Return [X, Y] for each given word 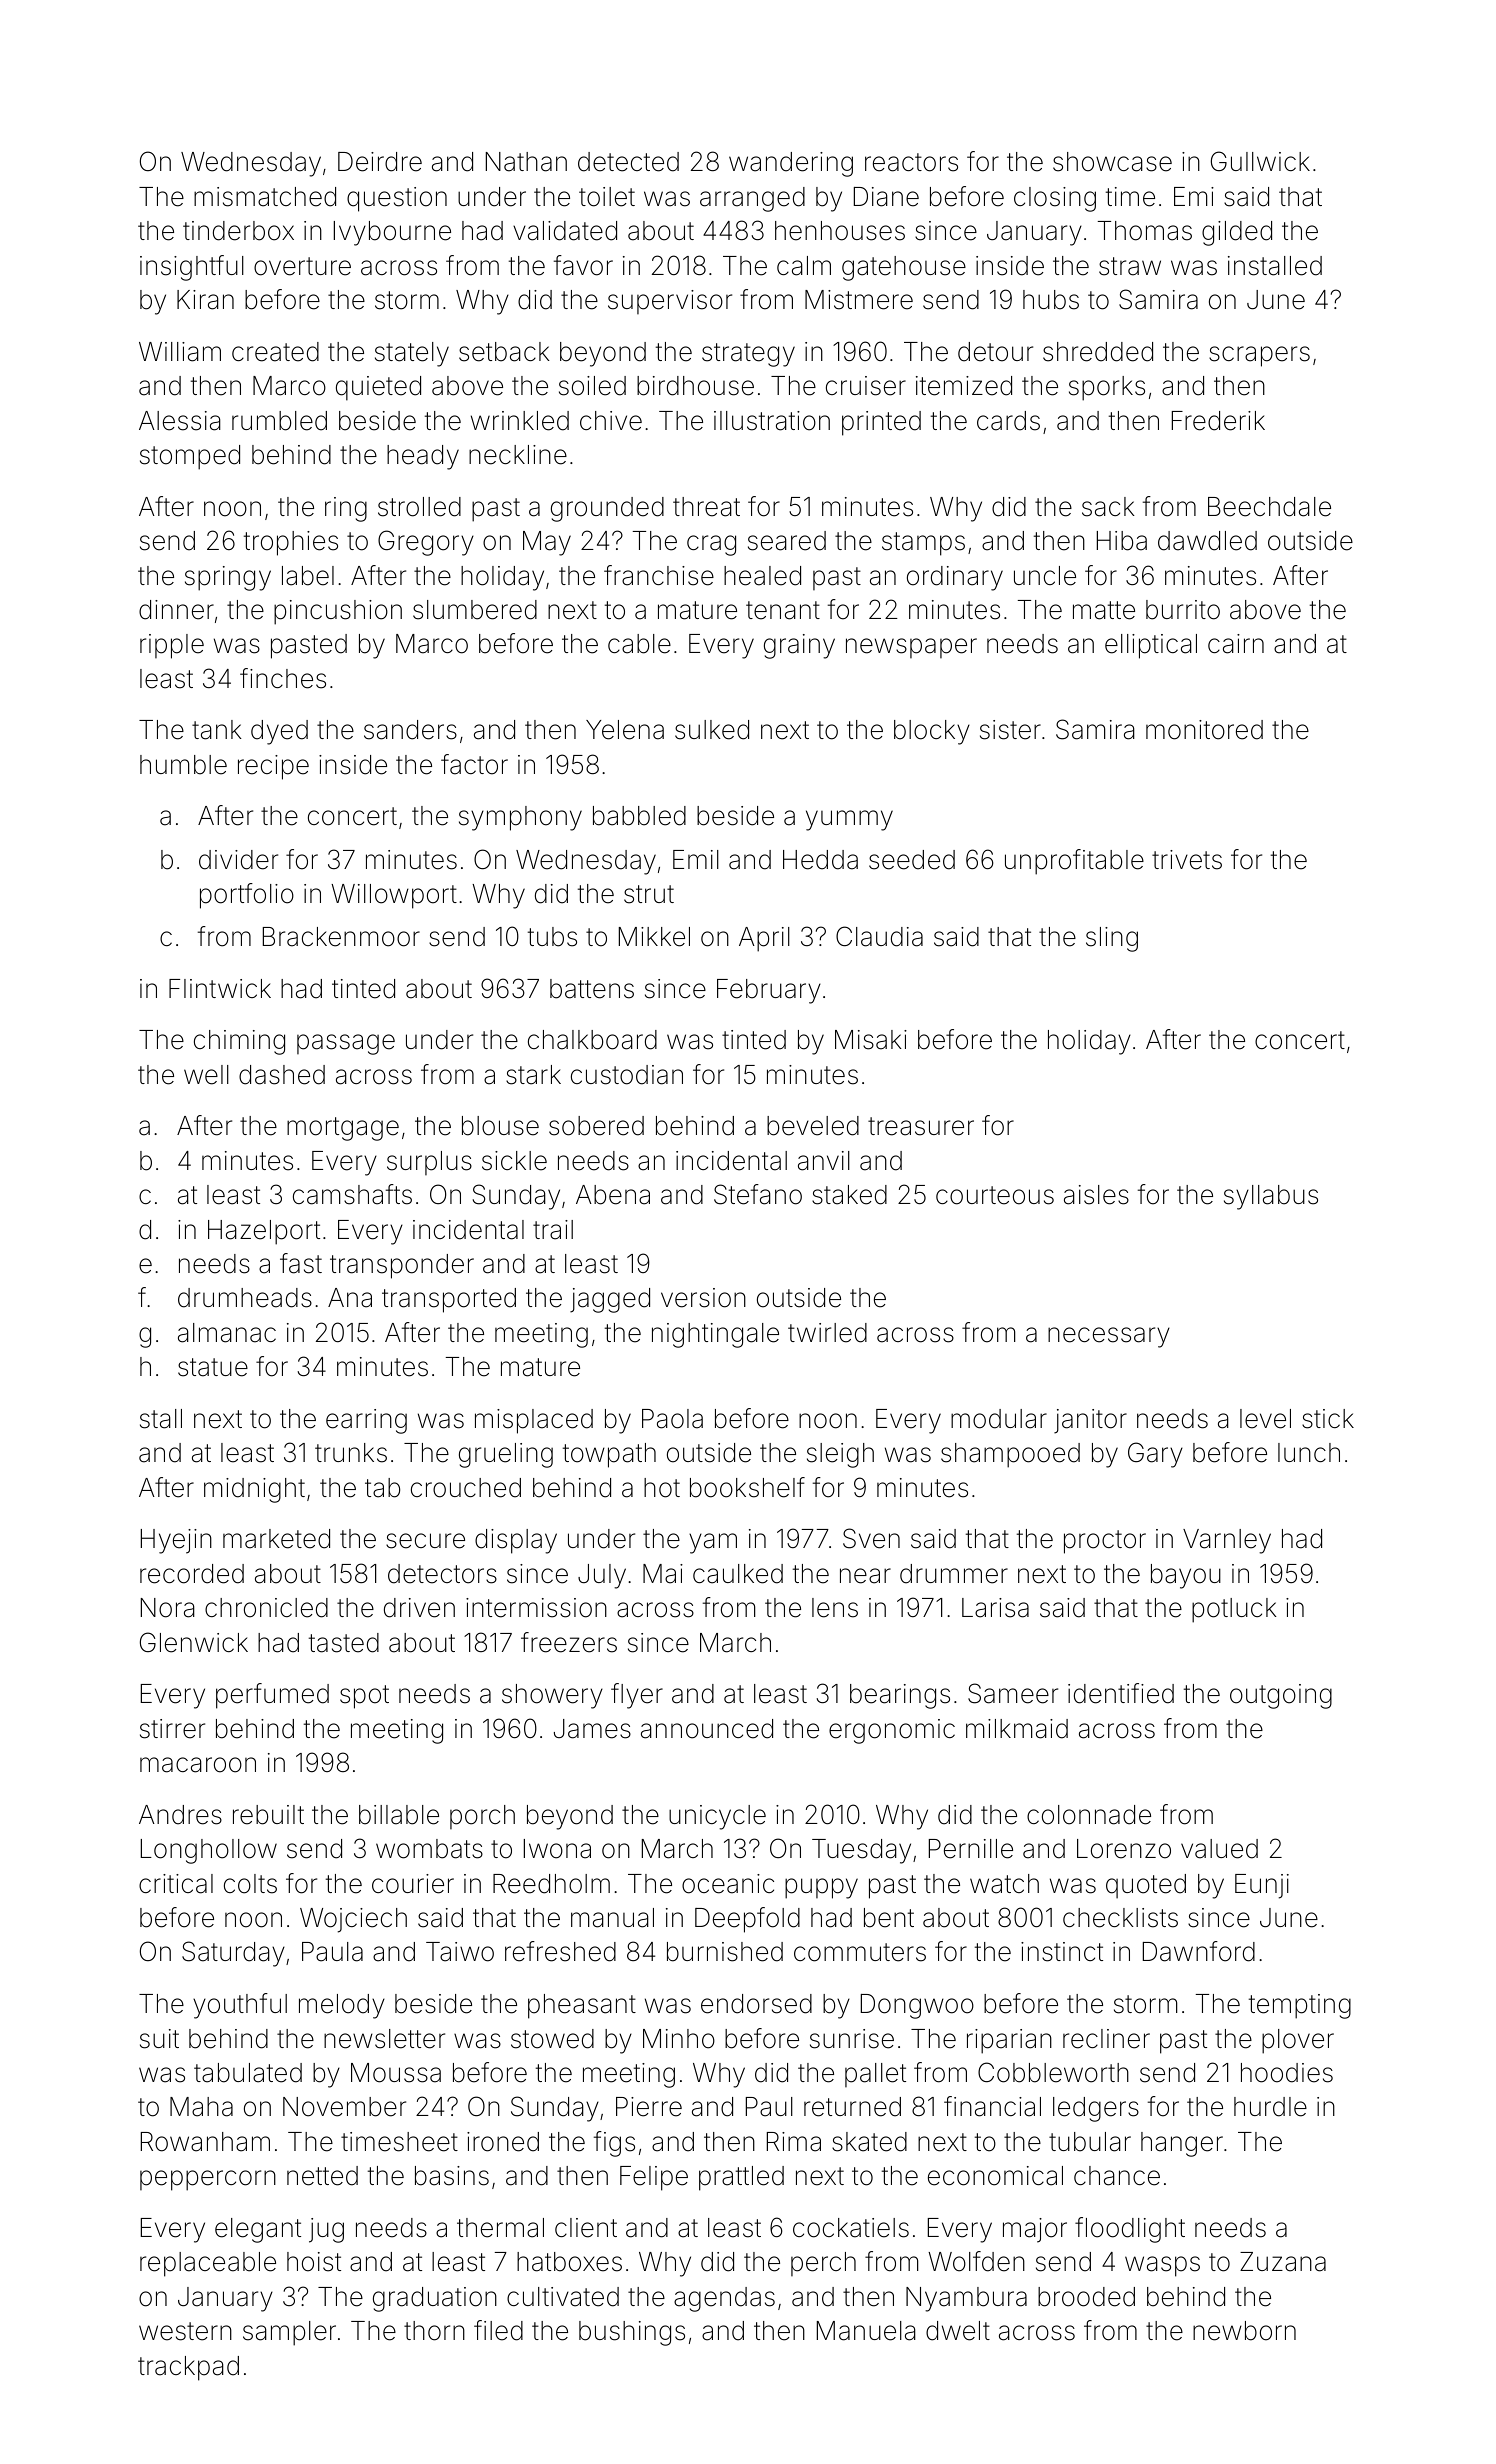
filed [498, 2330]
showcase [1112, 162]
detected [628, 162]
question [397, 199]
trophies [291, 543]
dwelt [958, 2331]
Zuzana [1283, 2262]
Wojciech [353, 1920]
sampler [289, 2333]
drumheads [245, 1298]
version [703, 1298]
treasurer [921, 1126]
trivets [1187, 860]
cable [639, 644]
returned [852, 2107]
